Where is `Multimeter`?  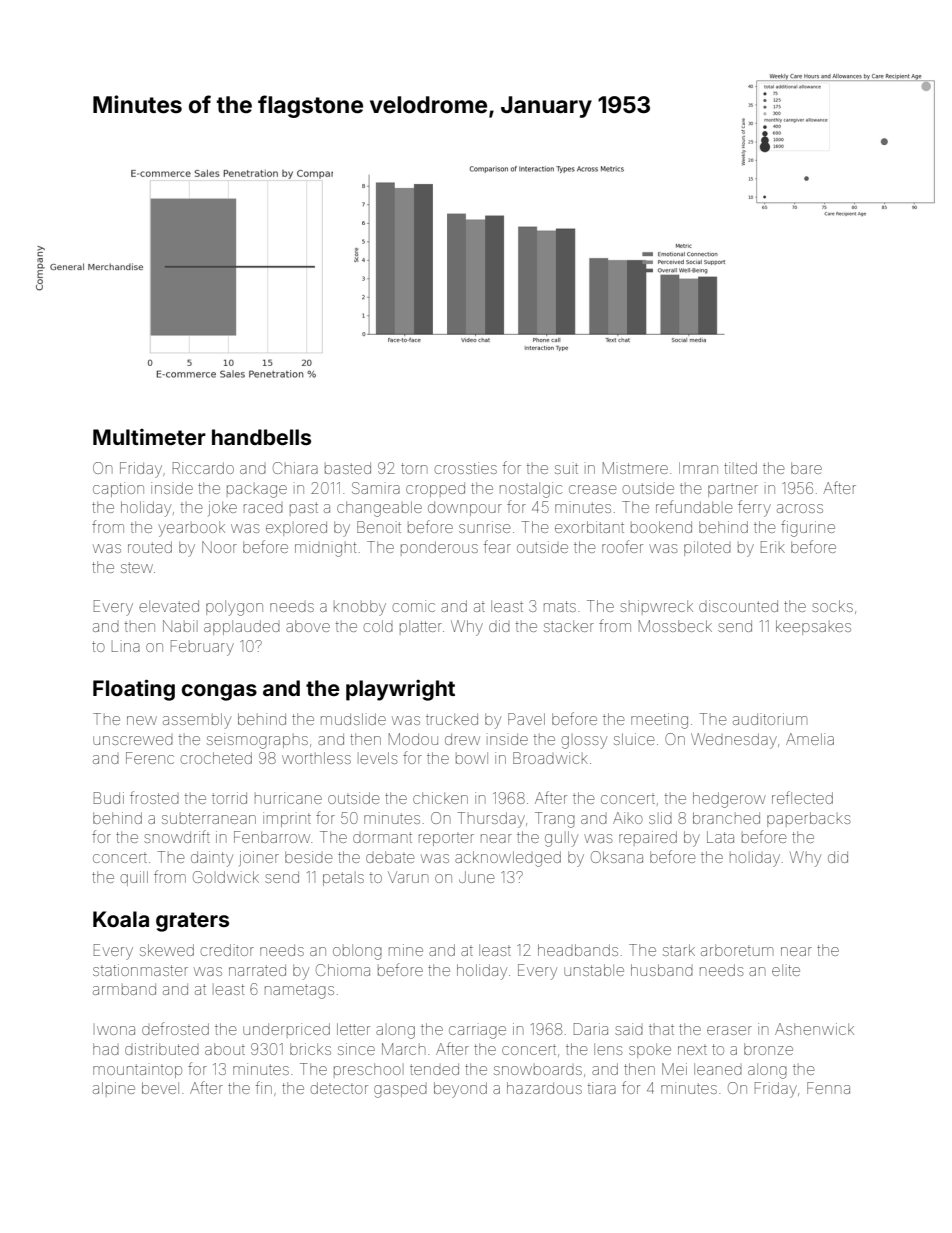
Multimeter is located at coordinates (149, 437).
